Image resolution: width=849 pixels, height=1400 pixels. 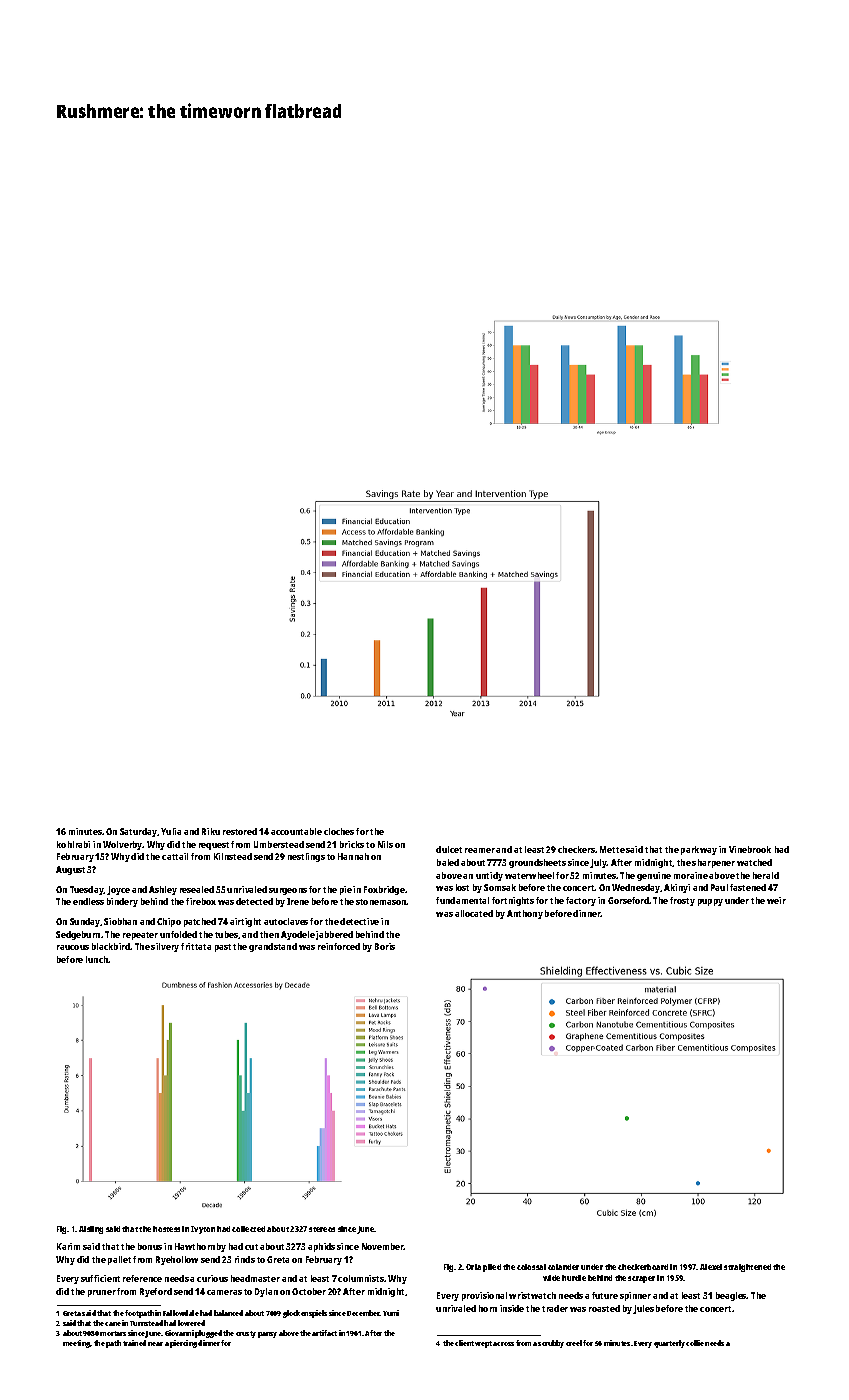 I want to click on aphids, so click(x=321, y=1247).
